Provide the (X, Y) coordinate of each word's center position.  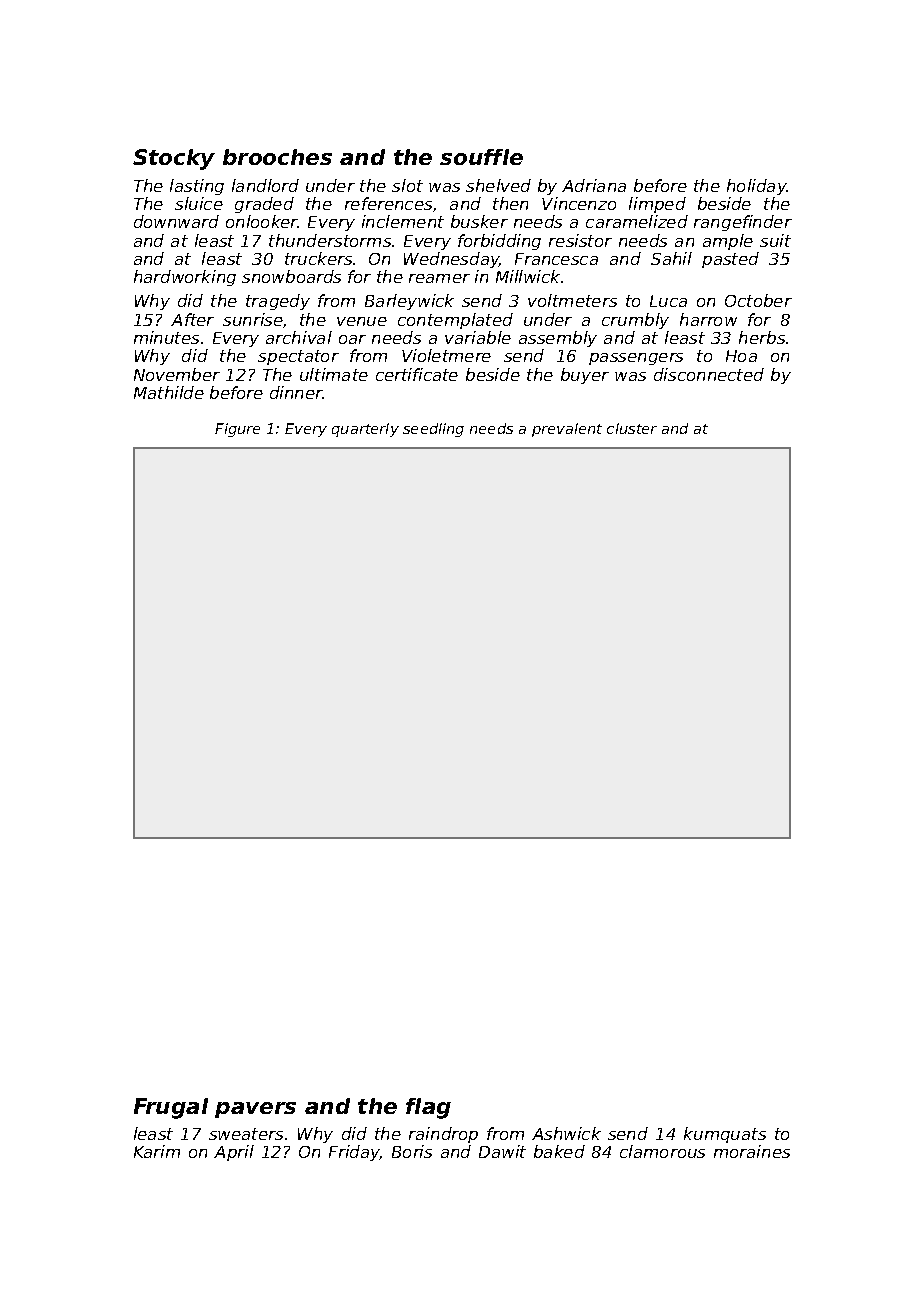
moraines (752, 1151)
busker (479, 221)
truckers (318, 258)
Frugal (171, 1108)
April (234, 1153)
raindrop (443, 1135)
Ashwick (566, 1133)
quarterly (365, 430)
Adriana (594, 185)
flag (428, 1108)
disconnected (709, 374)
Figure (237, 430)
